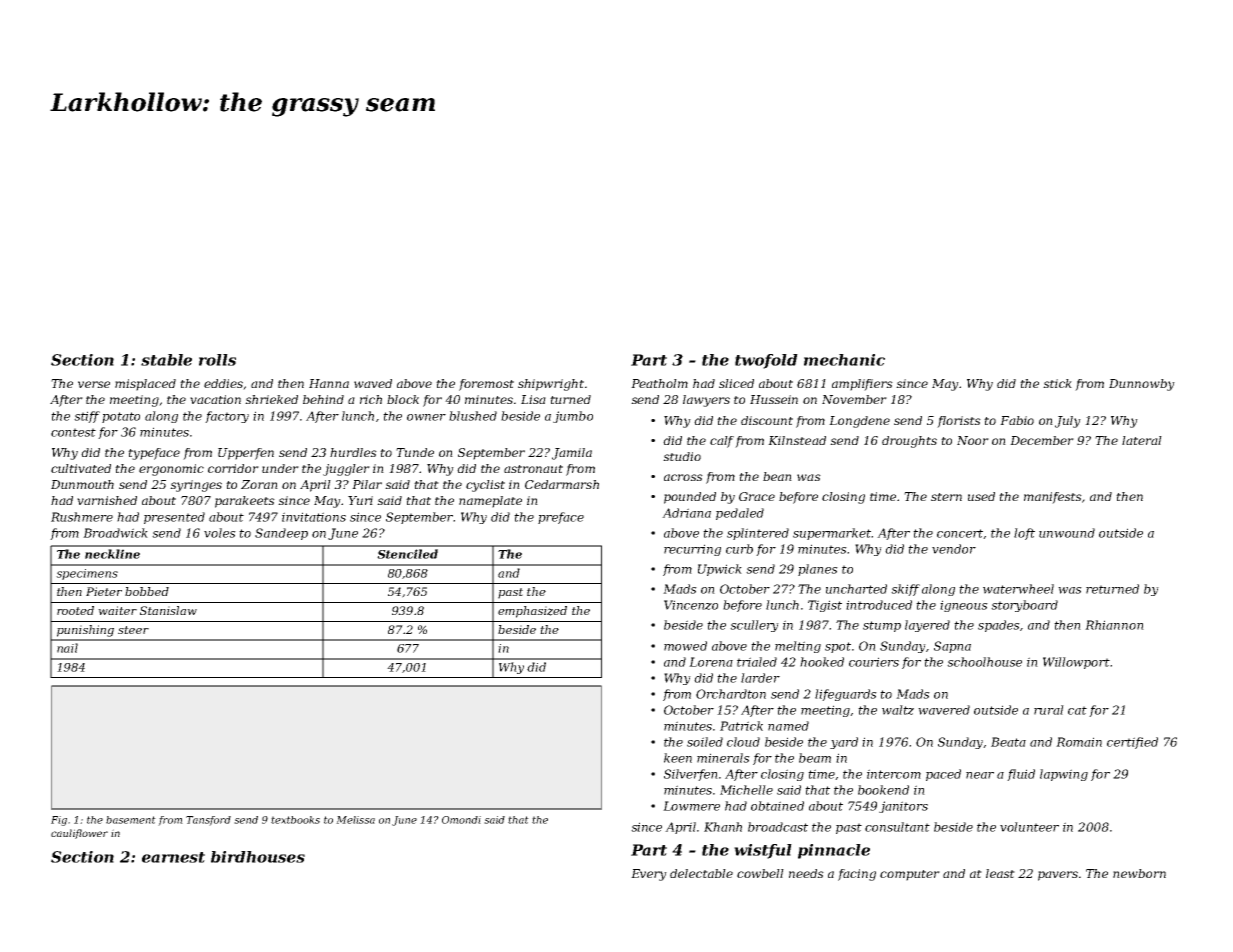  I want to click on factory, so click(227, 417).
